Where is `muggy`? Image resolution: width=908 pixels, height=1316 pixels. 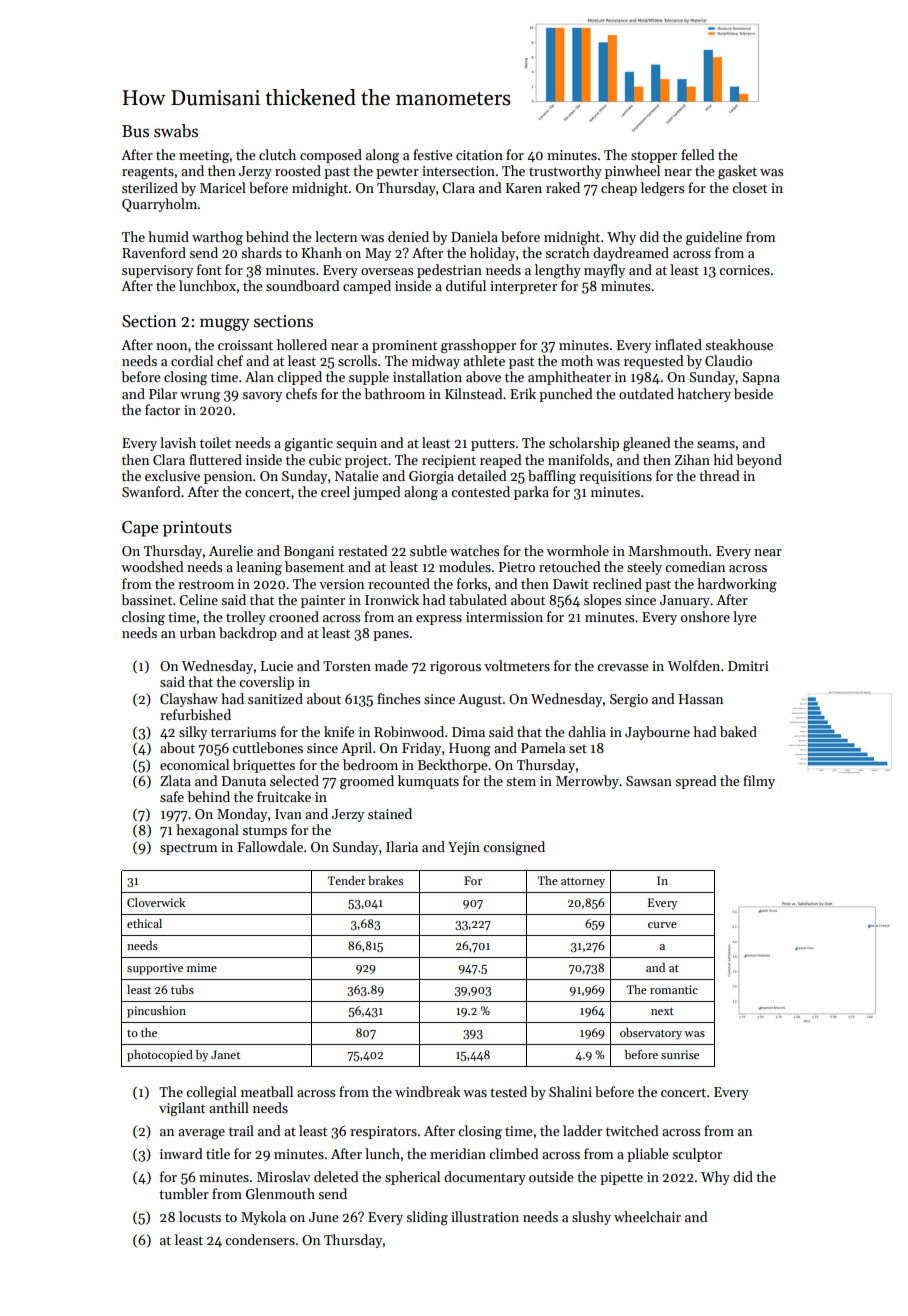
muggy is located at coordinates (225, 324).
